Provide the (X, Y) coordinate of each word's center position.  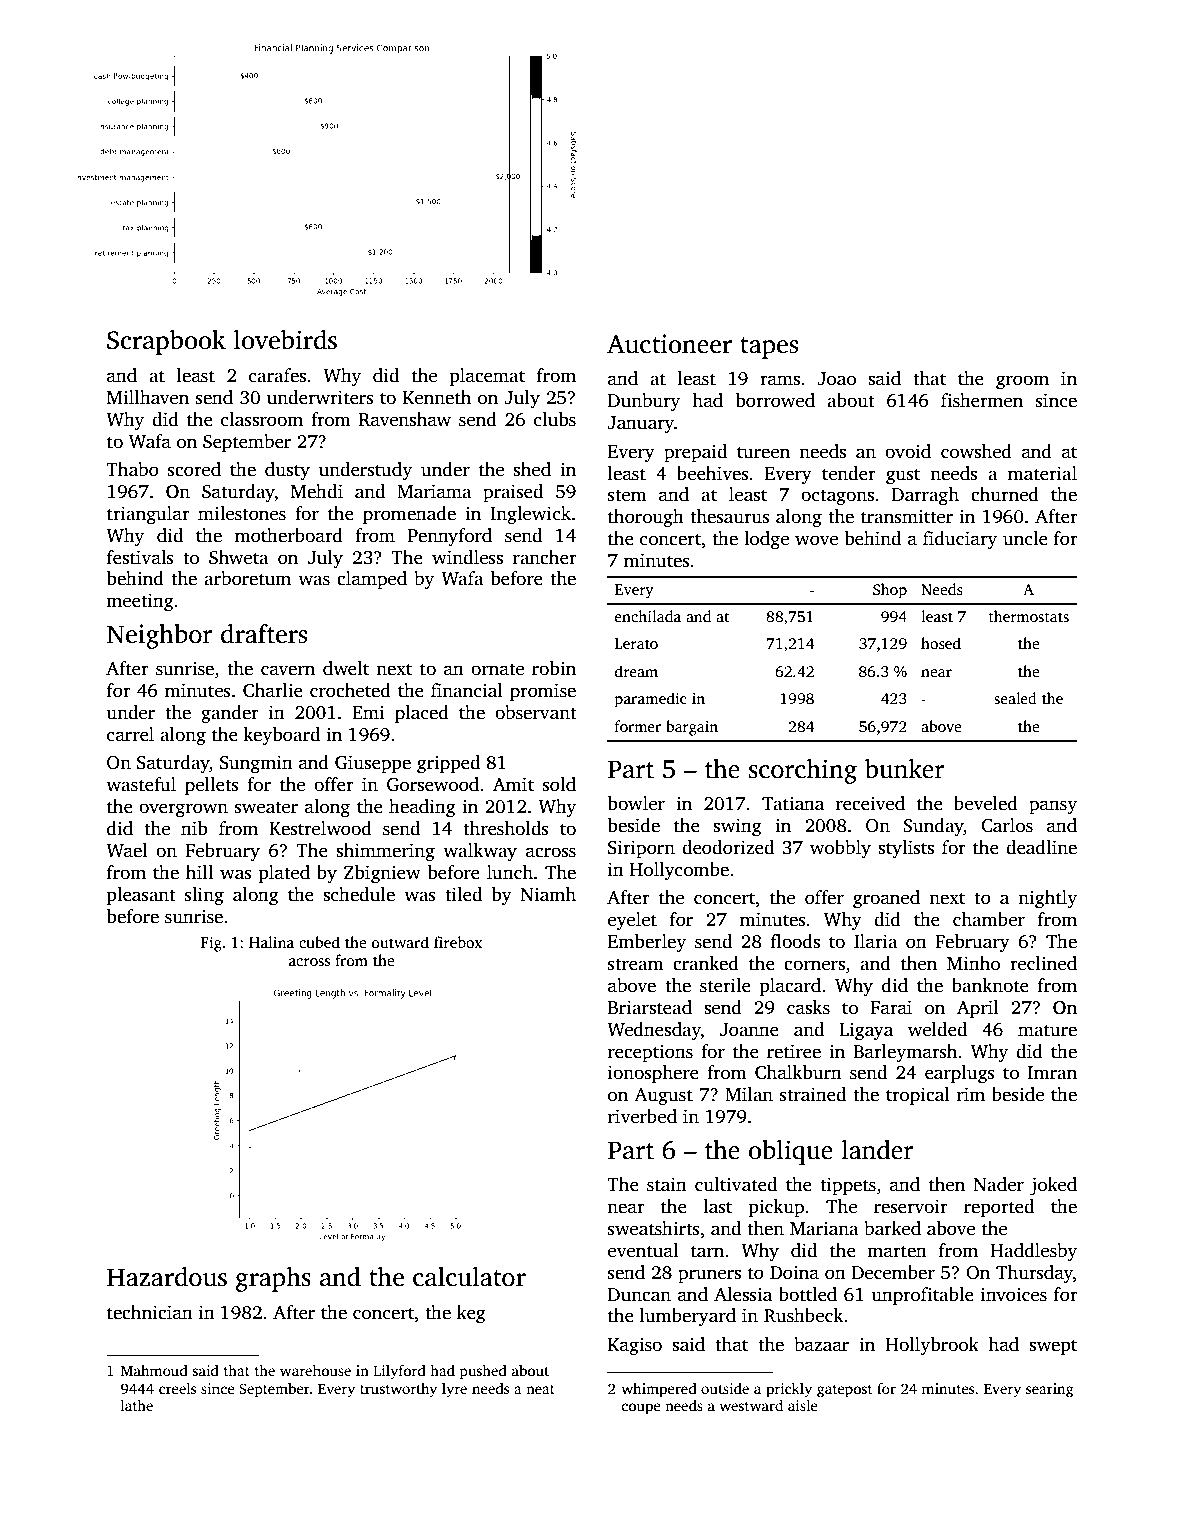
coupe (641, 1409)
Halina (271, 942)
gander (230, 714)
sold (559, 784)
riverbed (642, 1116)
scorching (803, 771)
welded (937, 1029)
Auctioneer (669, 344)
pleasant (141, 896)
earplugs (960, 1074)
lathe (137, 1405)
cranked (706, 963)
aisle (803, 1405)
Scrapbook (166, 342)
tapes (769, 348)
